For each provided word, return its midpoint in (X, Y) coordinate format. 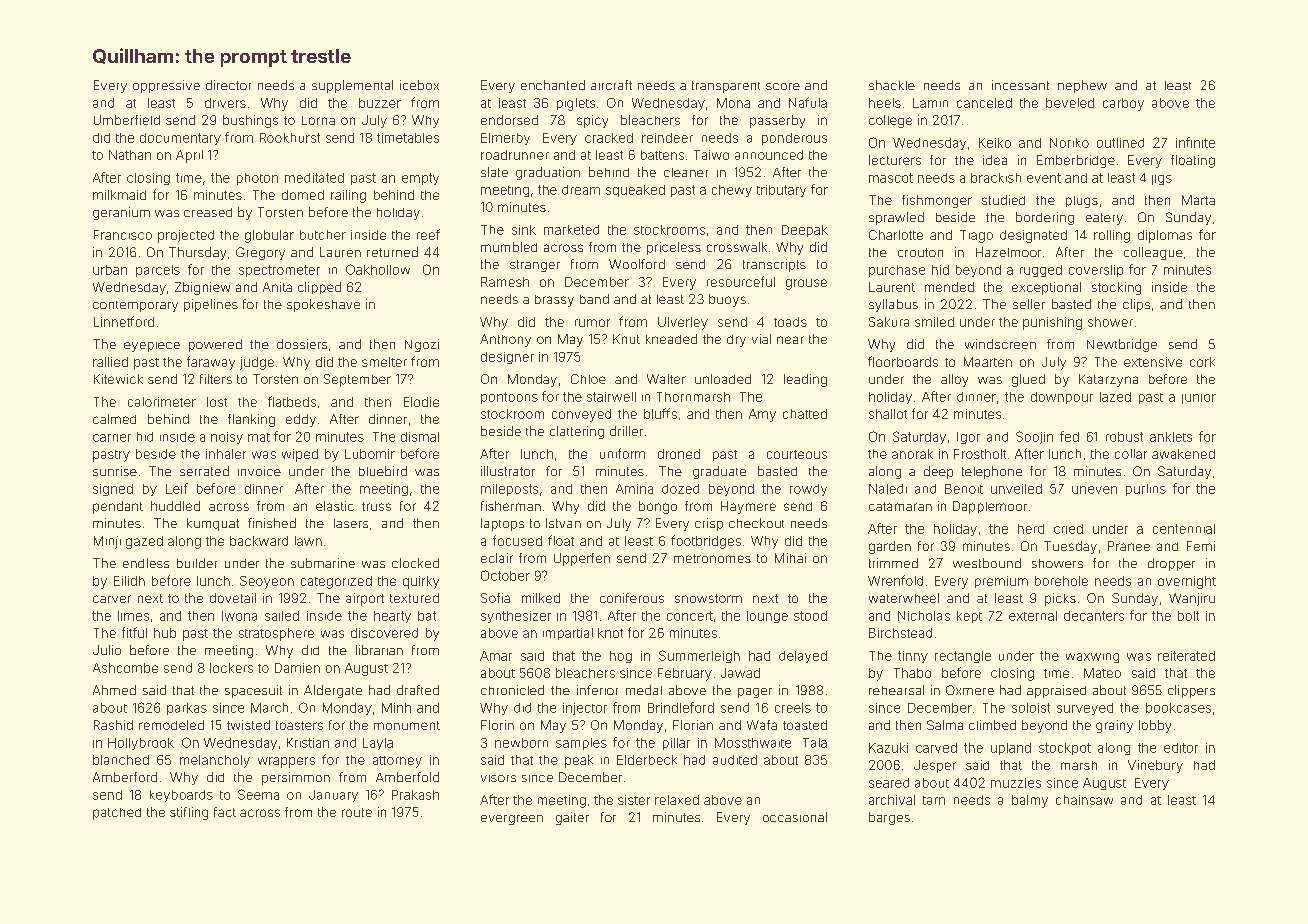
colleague (1153, 253)
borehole (1061, 581)
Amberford (125, 777)
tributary (781, 191)
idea (995, 160)
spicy (592, 121)
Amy (762, 415)
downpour (1062, 398)
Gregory (260, 253)
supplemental (352, 86)
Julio (107, 650)
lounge (767, 617)
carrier (112, 438)
